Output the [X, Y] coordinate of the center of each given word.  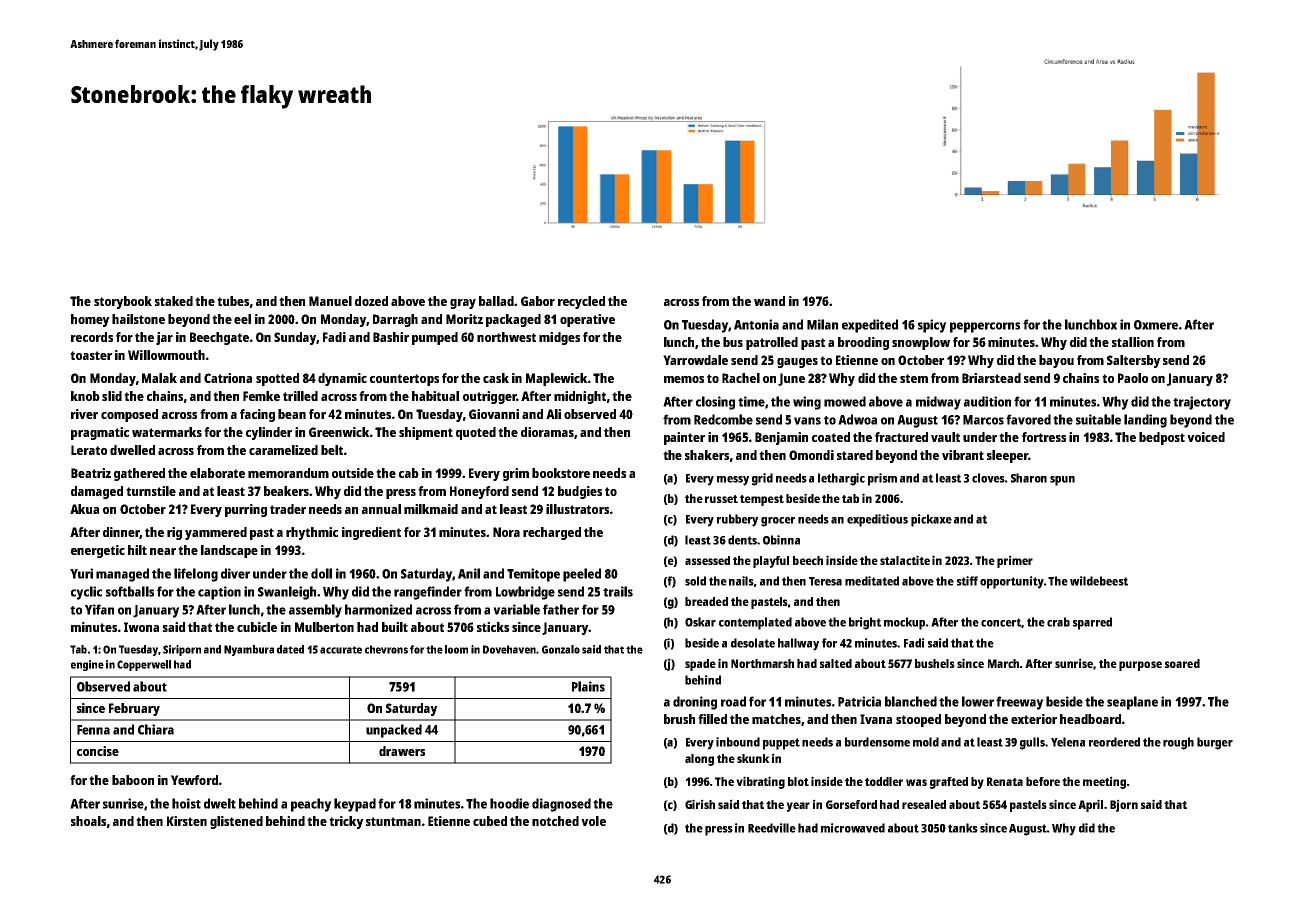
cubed [490, 821]
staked [174, 301]
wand [769, 301]
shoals [88, 821]
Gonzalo [561, 649]
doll [321, 573]
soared [1182, 663]
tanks [963, 828]
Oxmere [1156, 325]
